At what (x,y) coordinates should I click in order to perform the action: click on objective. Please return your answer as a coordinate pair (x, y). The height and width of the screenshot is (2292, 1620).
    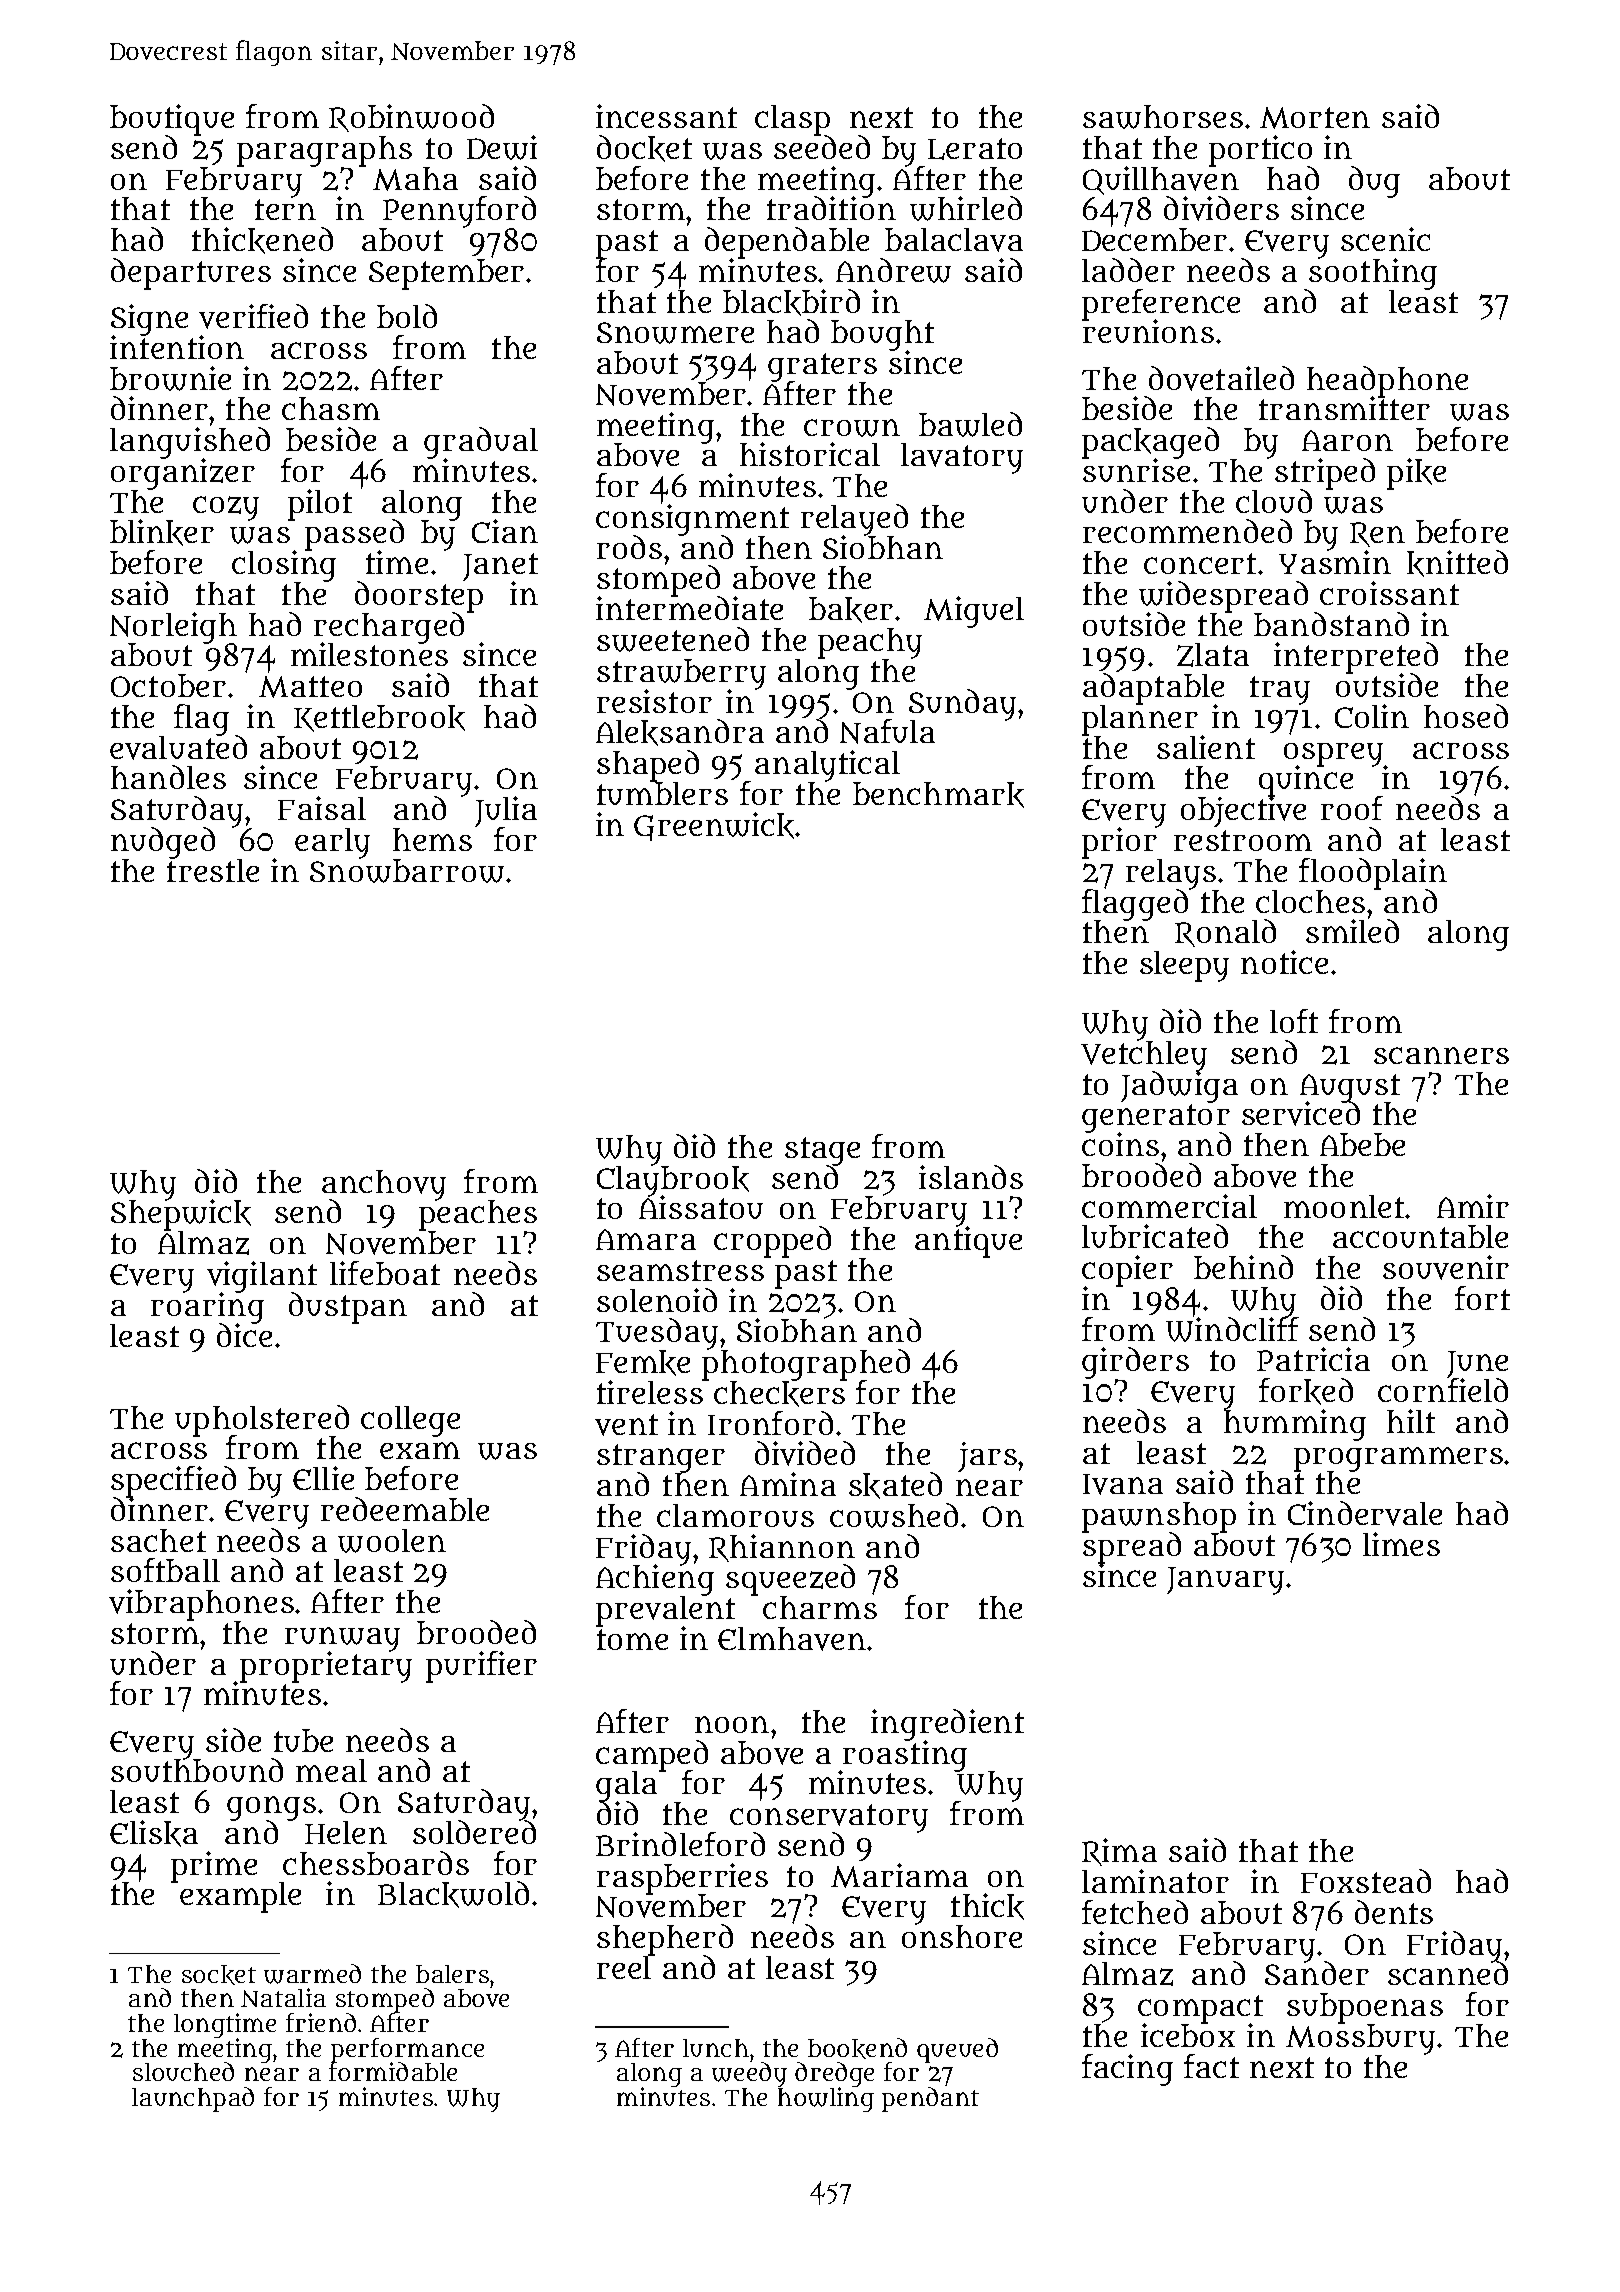
    Looking at the image, I should click on (1243, 812).
